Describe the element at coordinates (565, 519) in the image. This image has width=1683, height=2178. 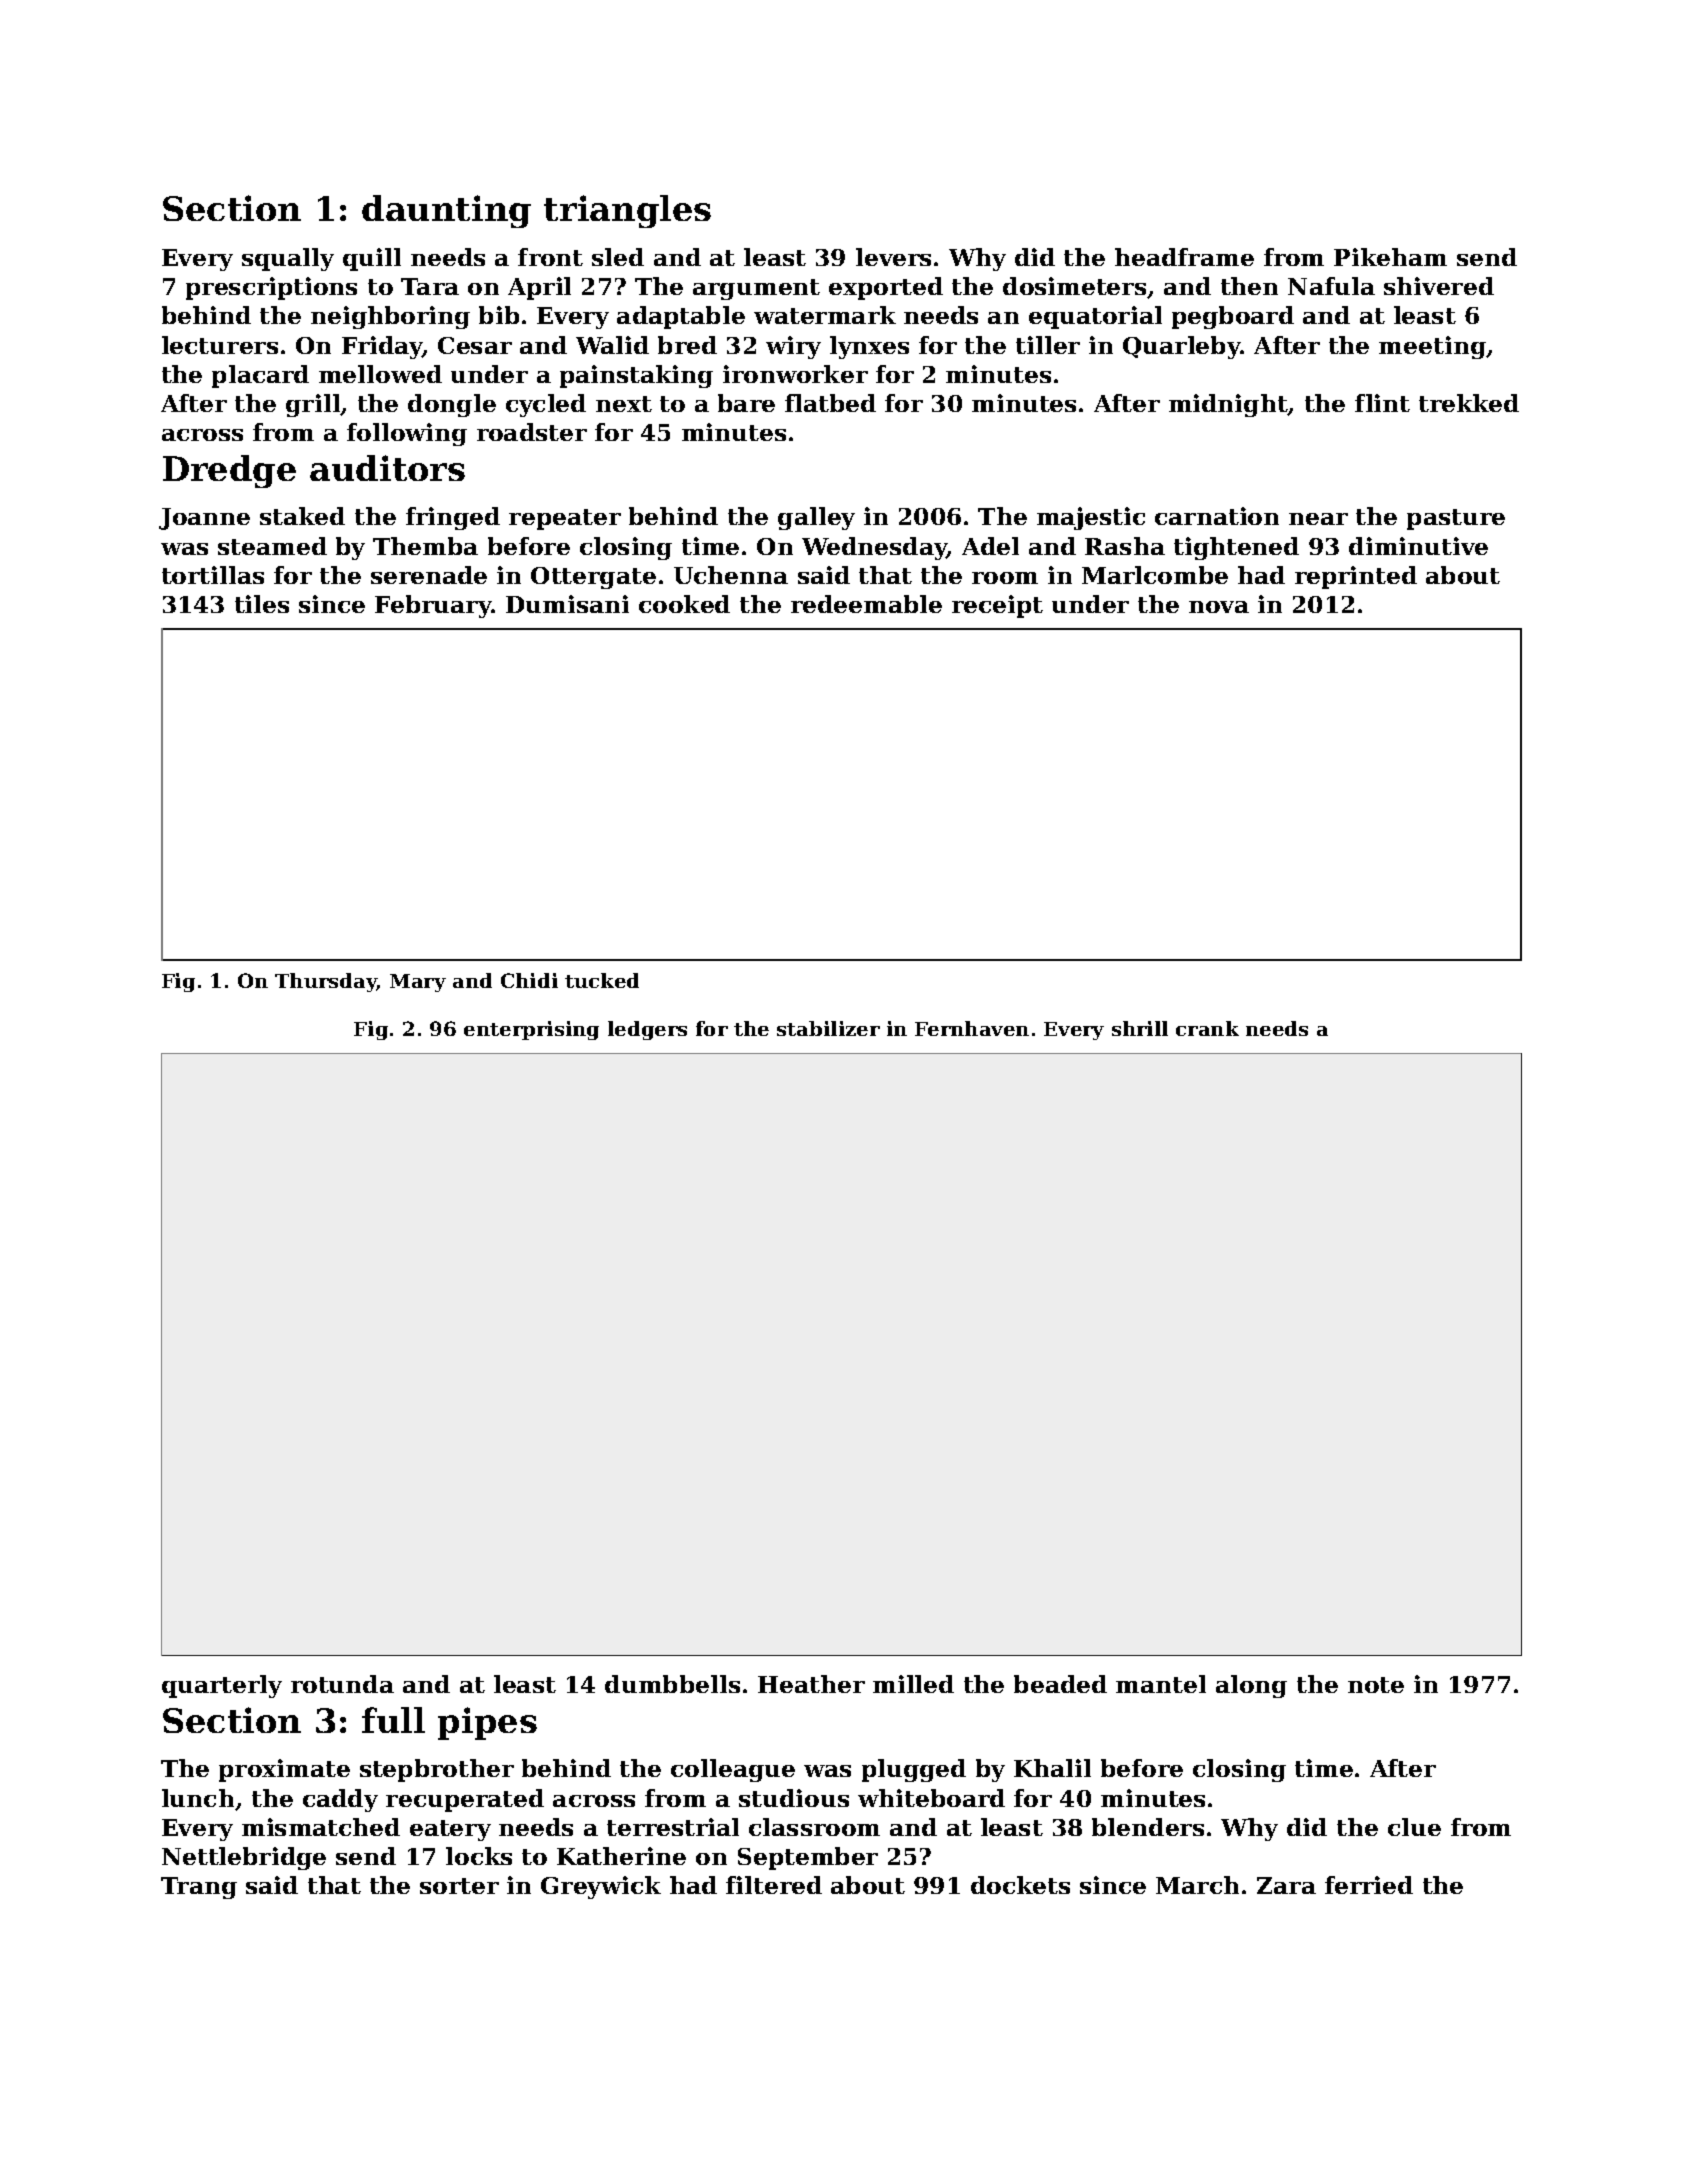
I see `repeater` at that location.
